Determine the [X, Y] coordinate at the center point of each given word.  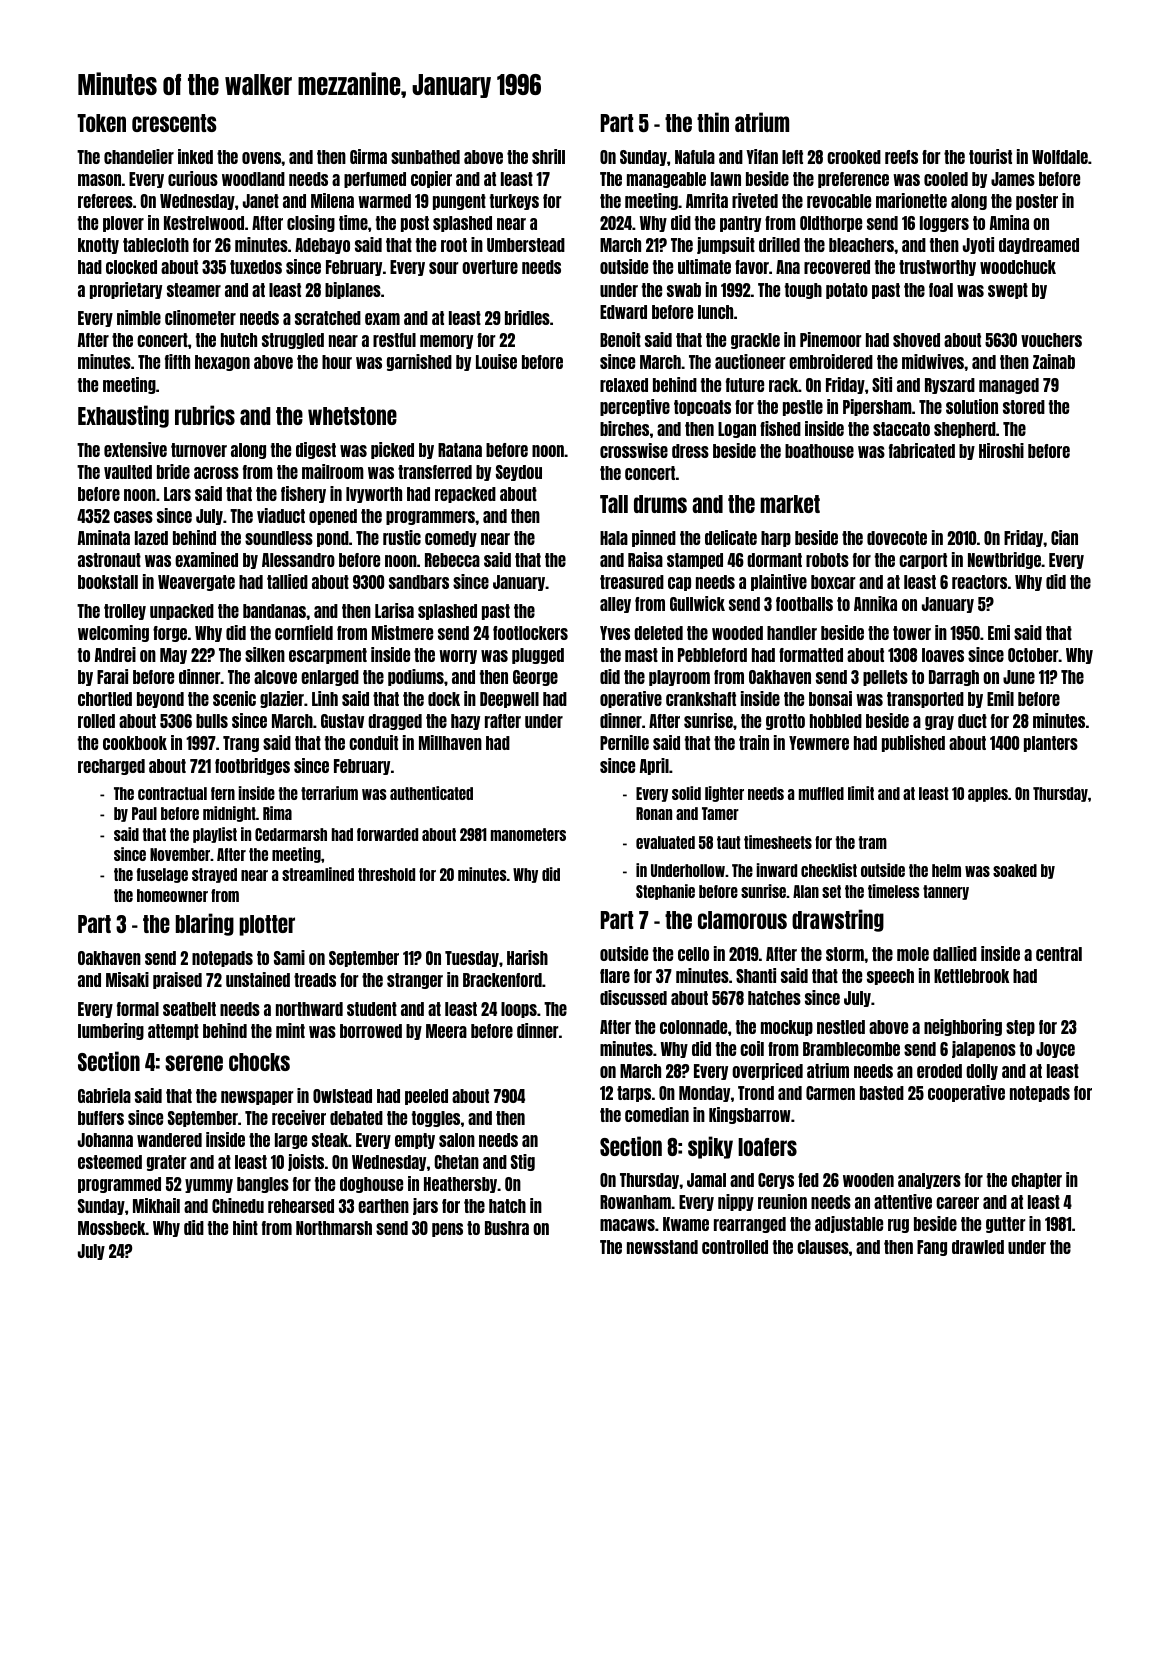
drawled [978, 1247]
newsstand [662, 1247]
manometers [528, 834]
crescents [174, 123]
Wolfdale [1060, 157]
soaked [1015, 870]
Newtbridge [1004, 560]
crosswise [634, 450]
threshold [386, 874]
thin [713, 122]
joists [306, 1162]
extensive [135, 449]
